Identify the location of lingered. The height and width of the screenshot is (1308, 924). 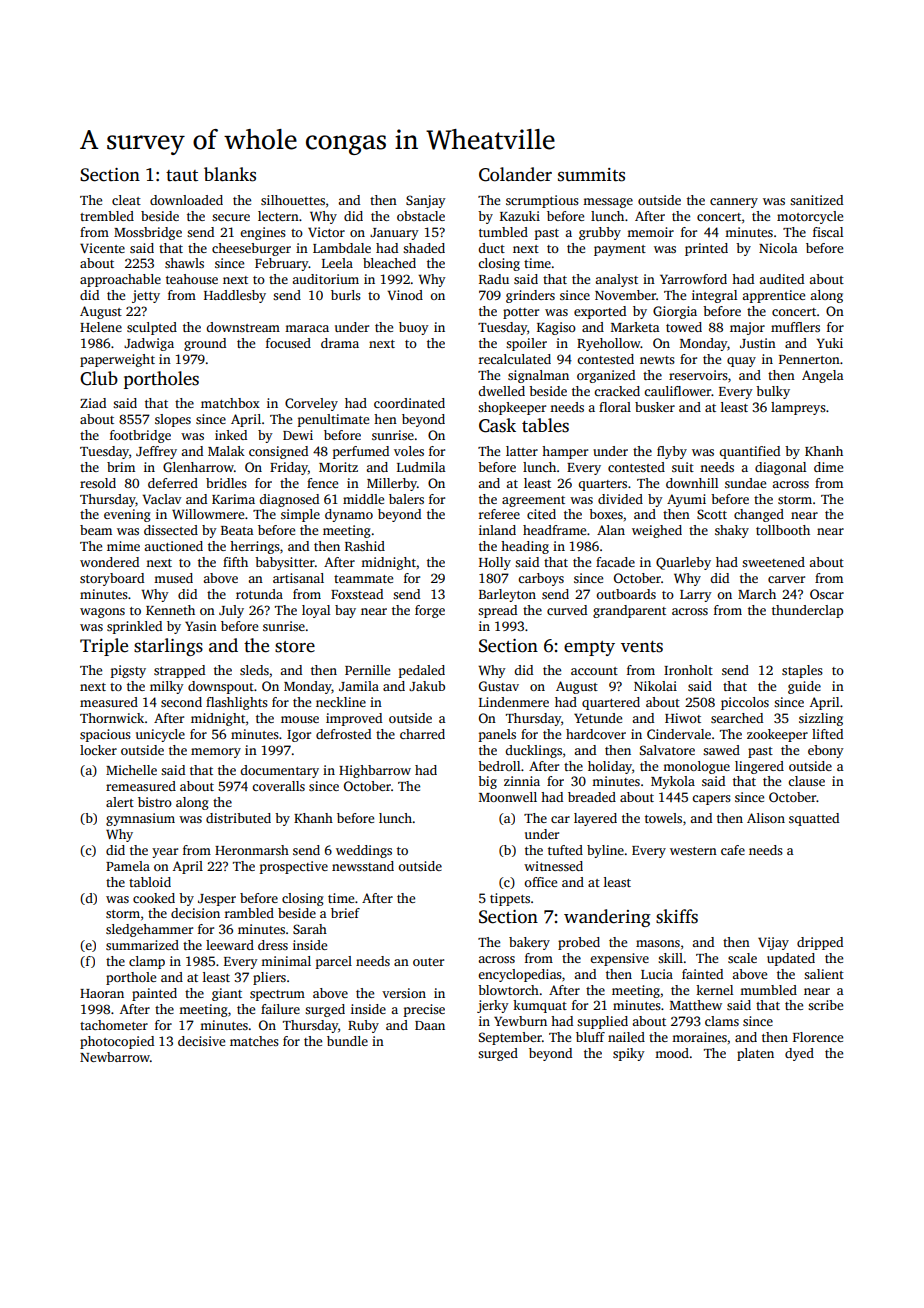
(759, 767).
